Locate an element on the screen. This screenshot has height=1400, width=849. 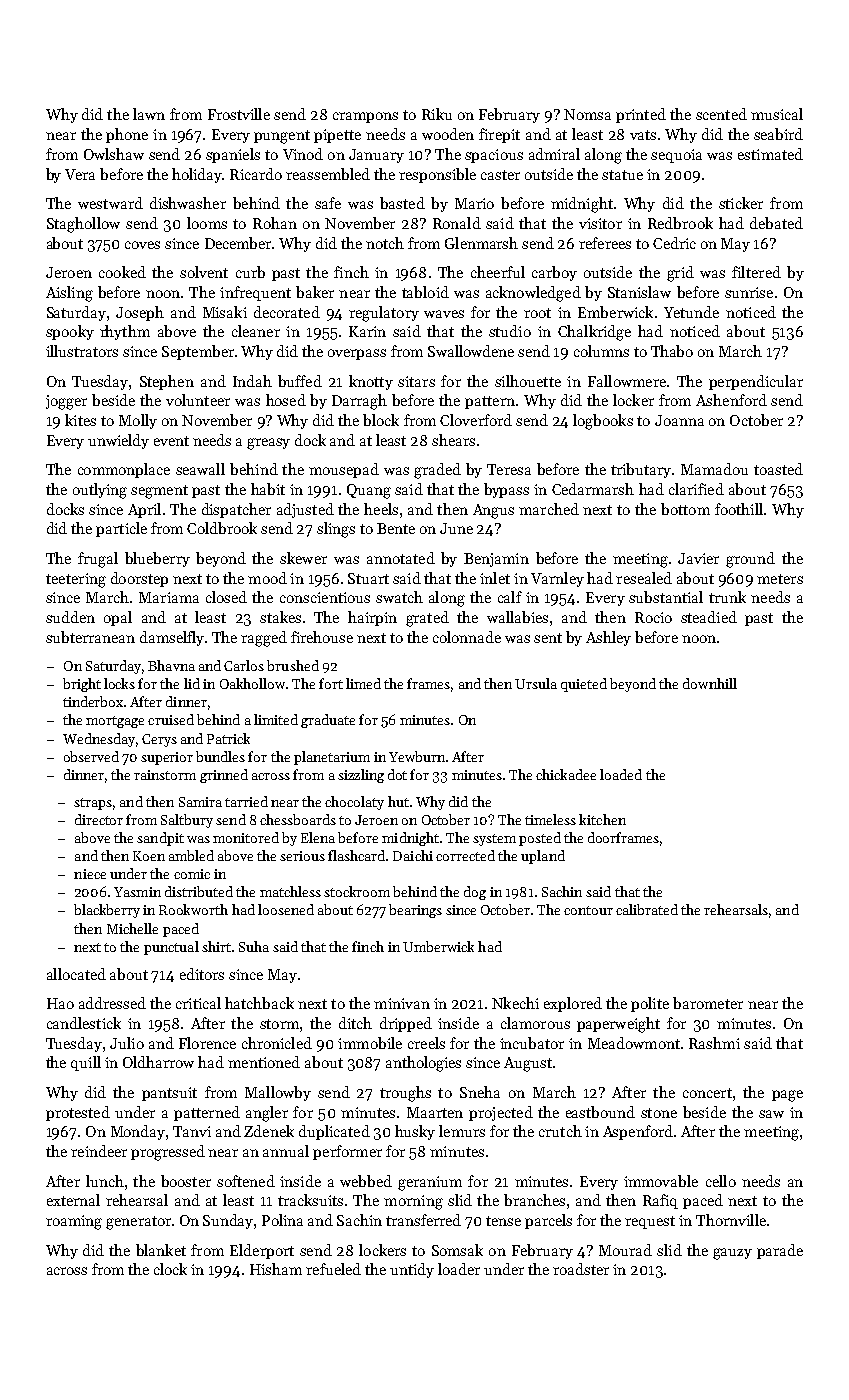
loader is located at coordinates (459, 1269).
